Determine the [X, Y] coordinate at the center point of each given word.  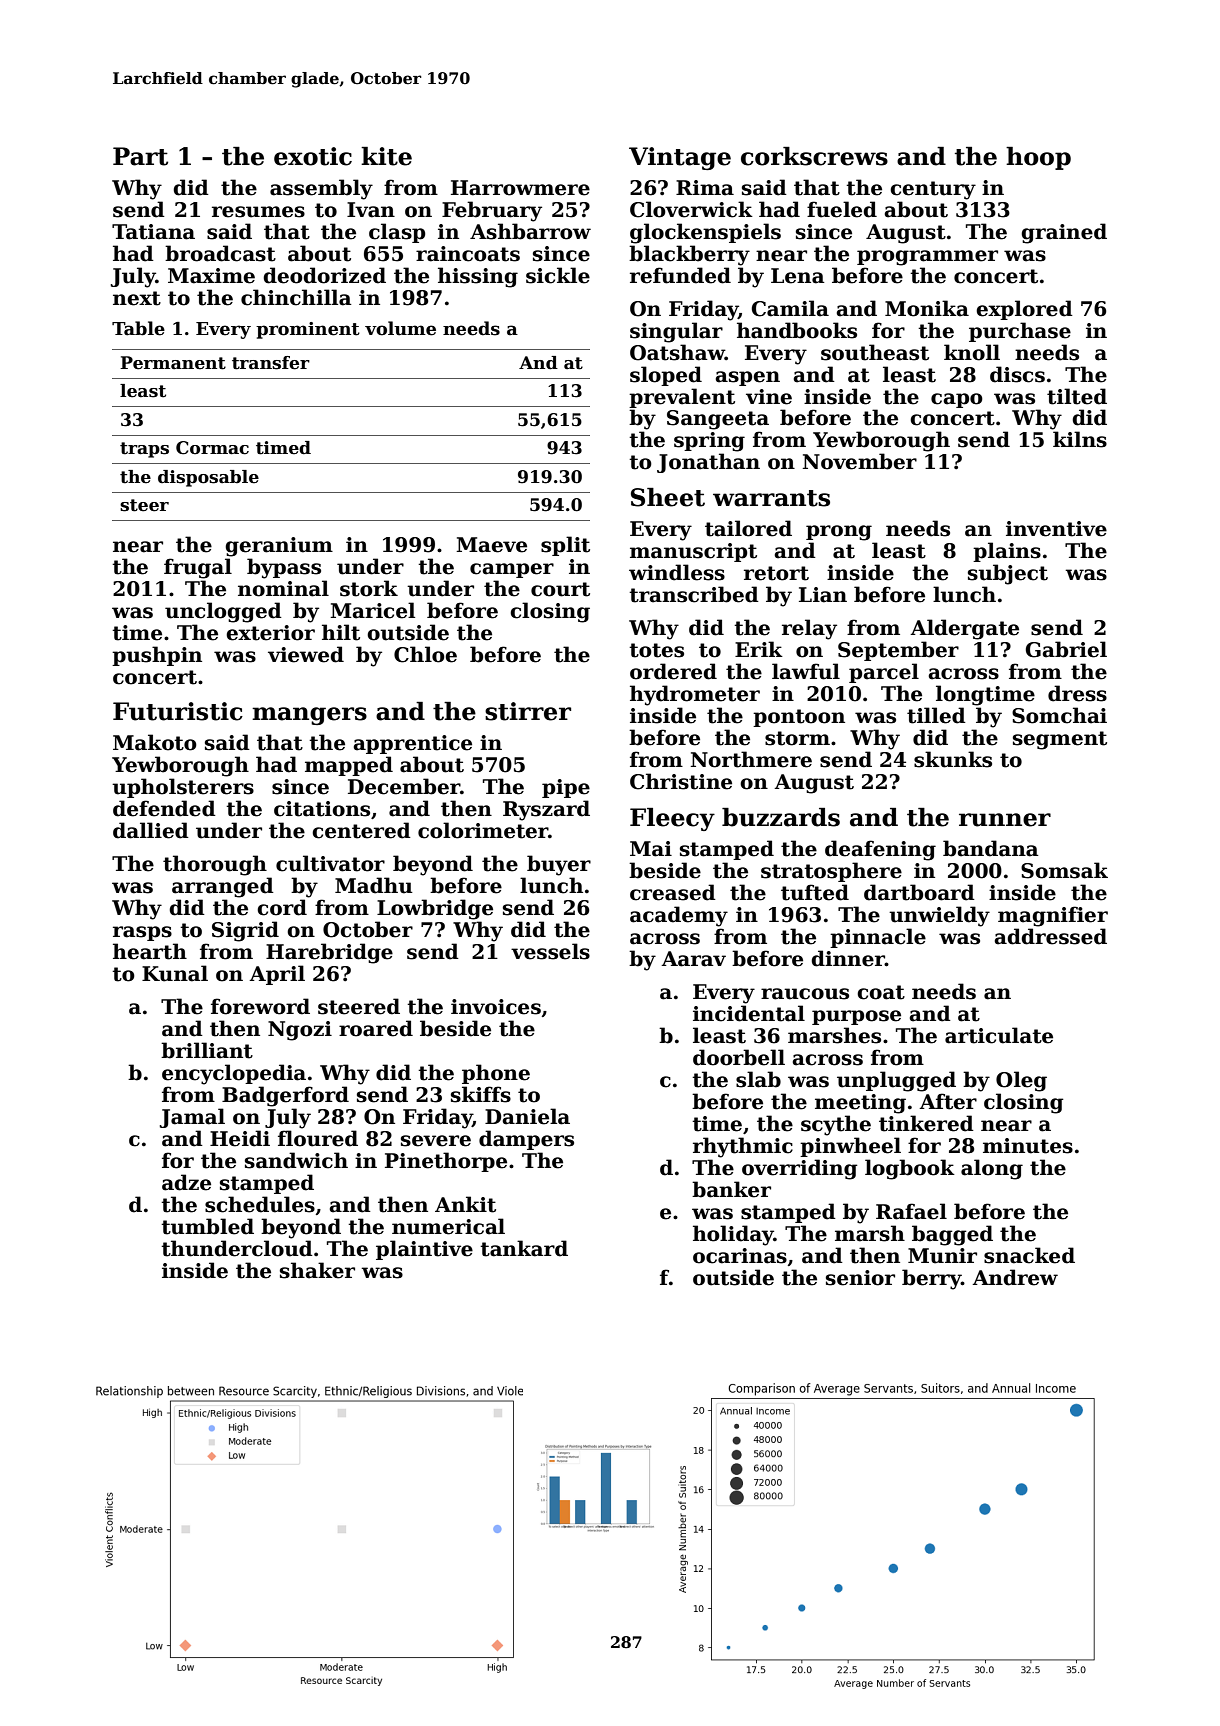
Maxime [211, 276]
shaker [317, 1270]
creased [673, 892]
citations [322, 809]
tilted [1077, 396]
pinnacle [878, 938]
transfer [271, 363]
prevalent [682, 398]
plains [1007, 552]
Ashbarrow [530, 231]
